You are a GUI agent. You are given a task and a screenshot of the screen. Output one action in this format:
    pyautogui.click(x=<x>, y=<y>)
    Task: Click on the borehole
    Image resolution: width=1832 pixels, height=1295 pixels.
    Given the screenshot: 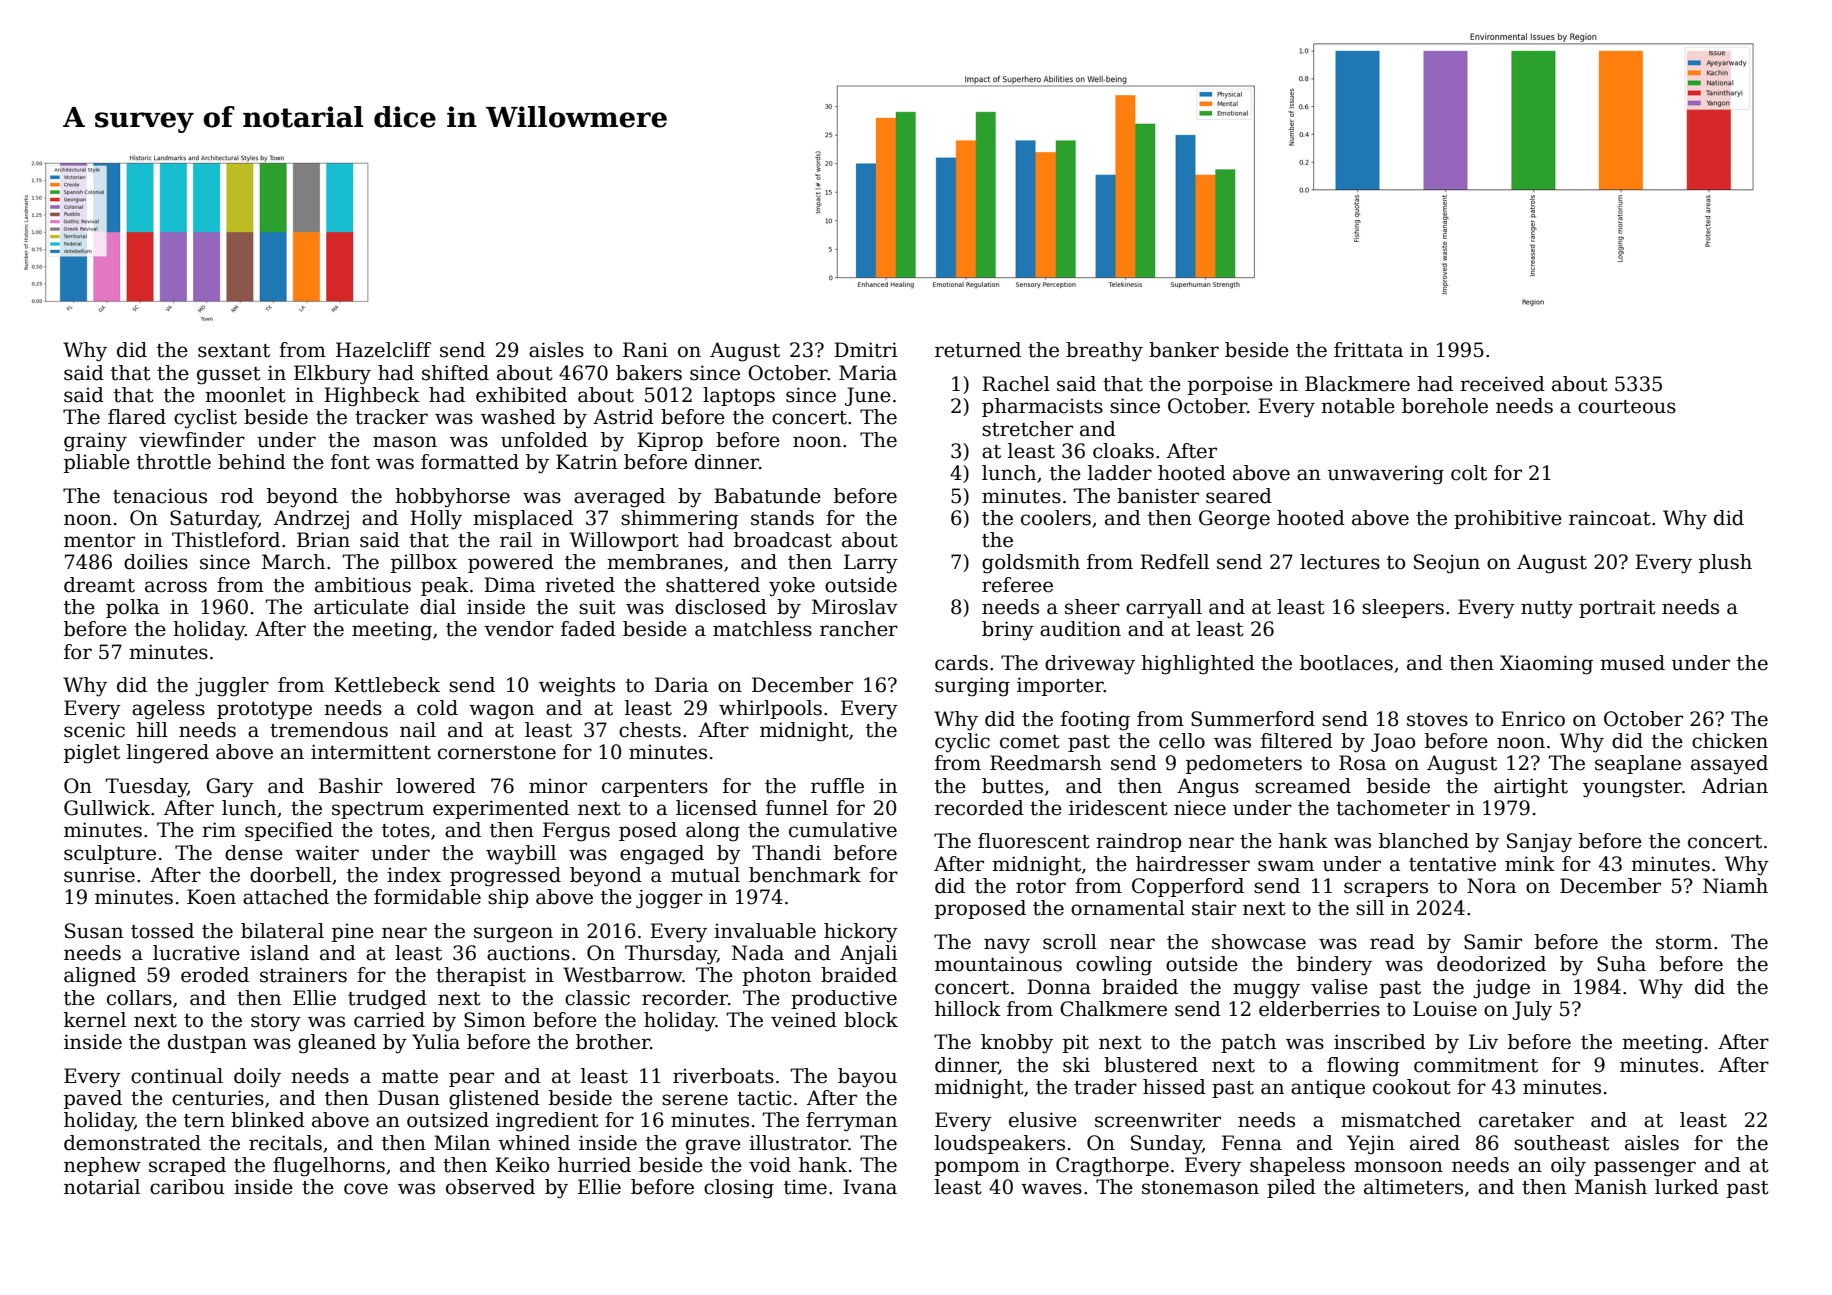 What is the action you would take?
    pyautogui.click(x=1445, y=406)
